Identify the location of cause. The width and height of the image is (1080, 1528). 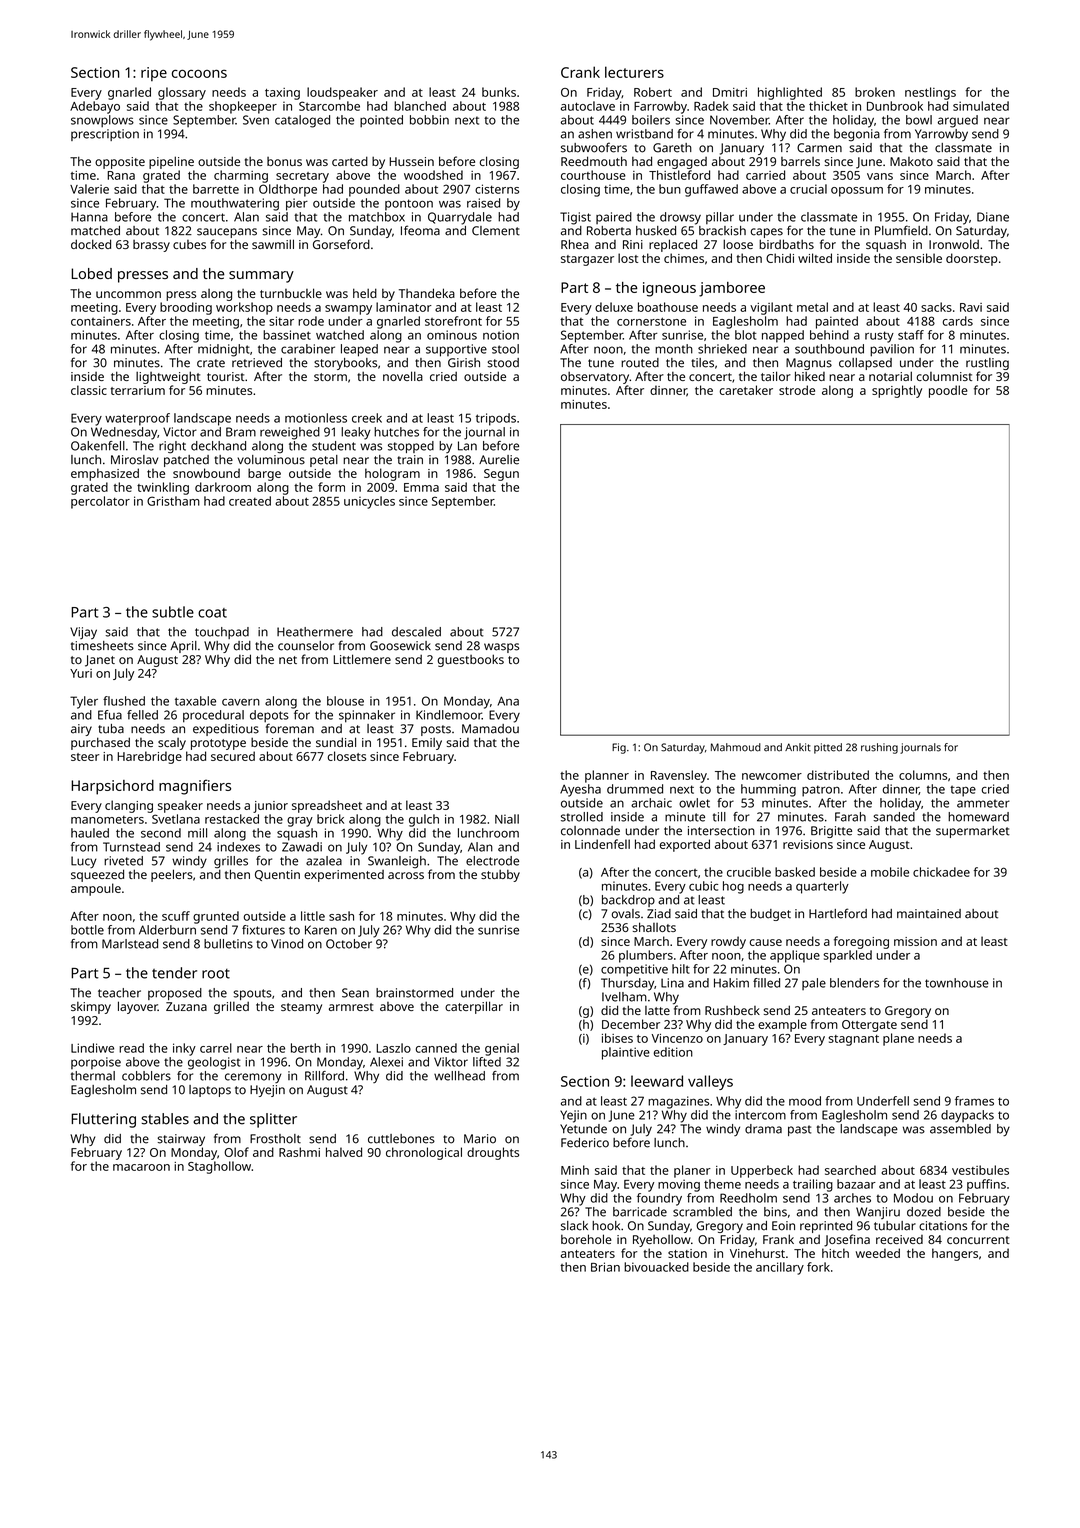
(765, 942).
